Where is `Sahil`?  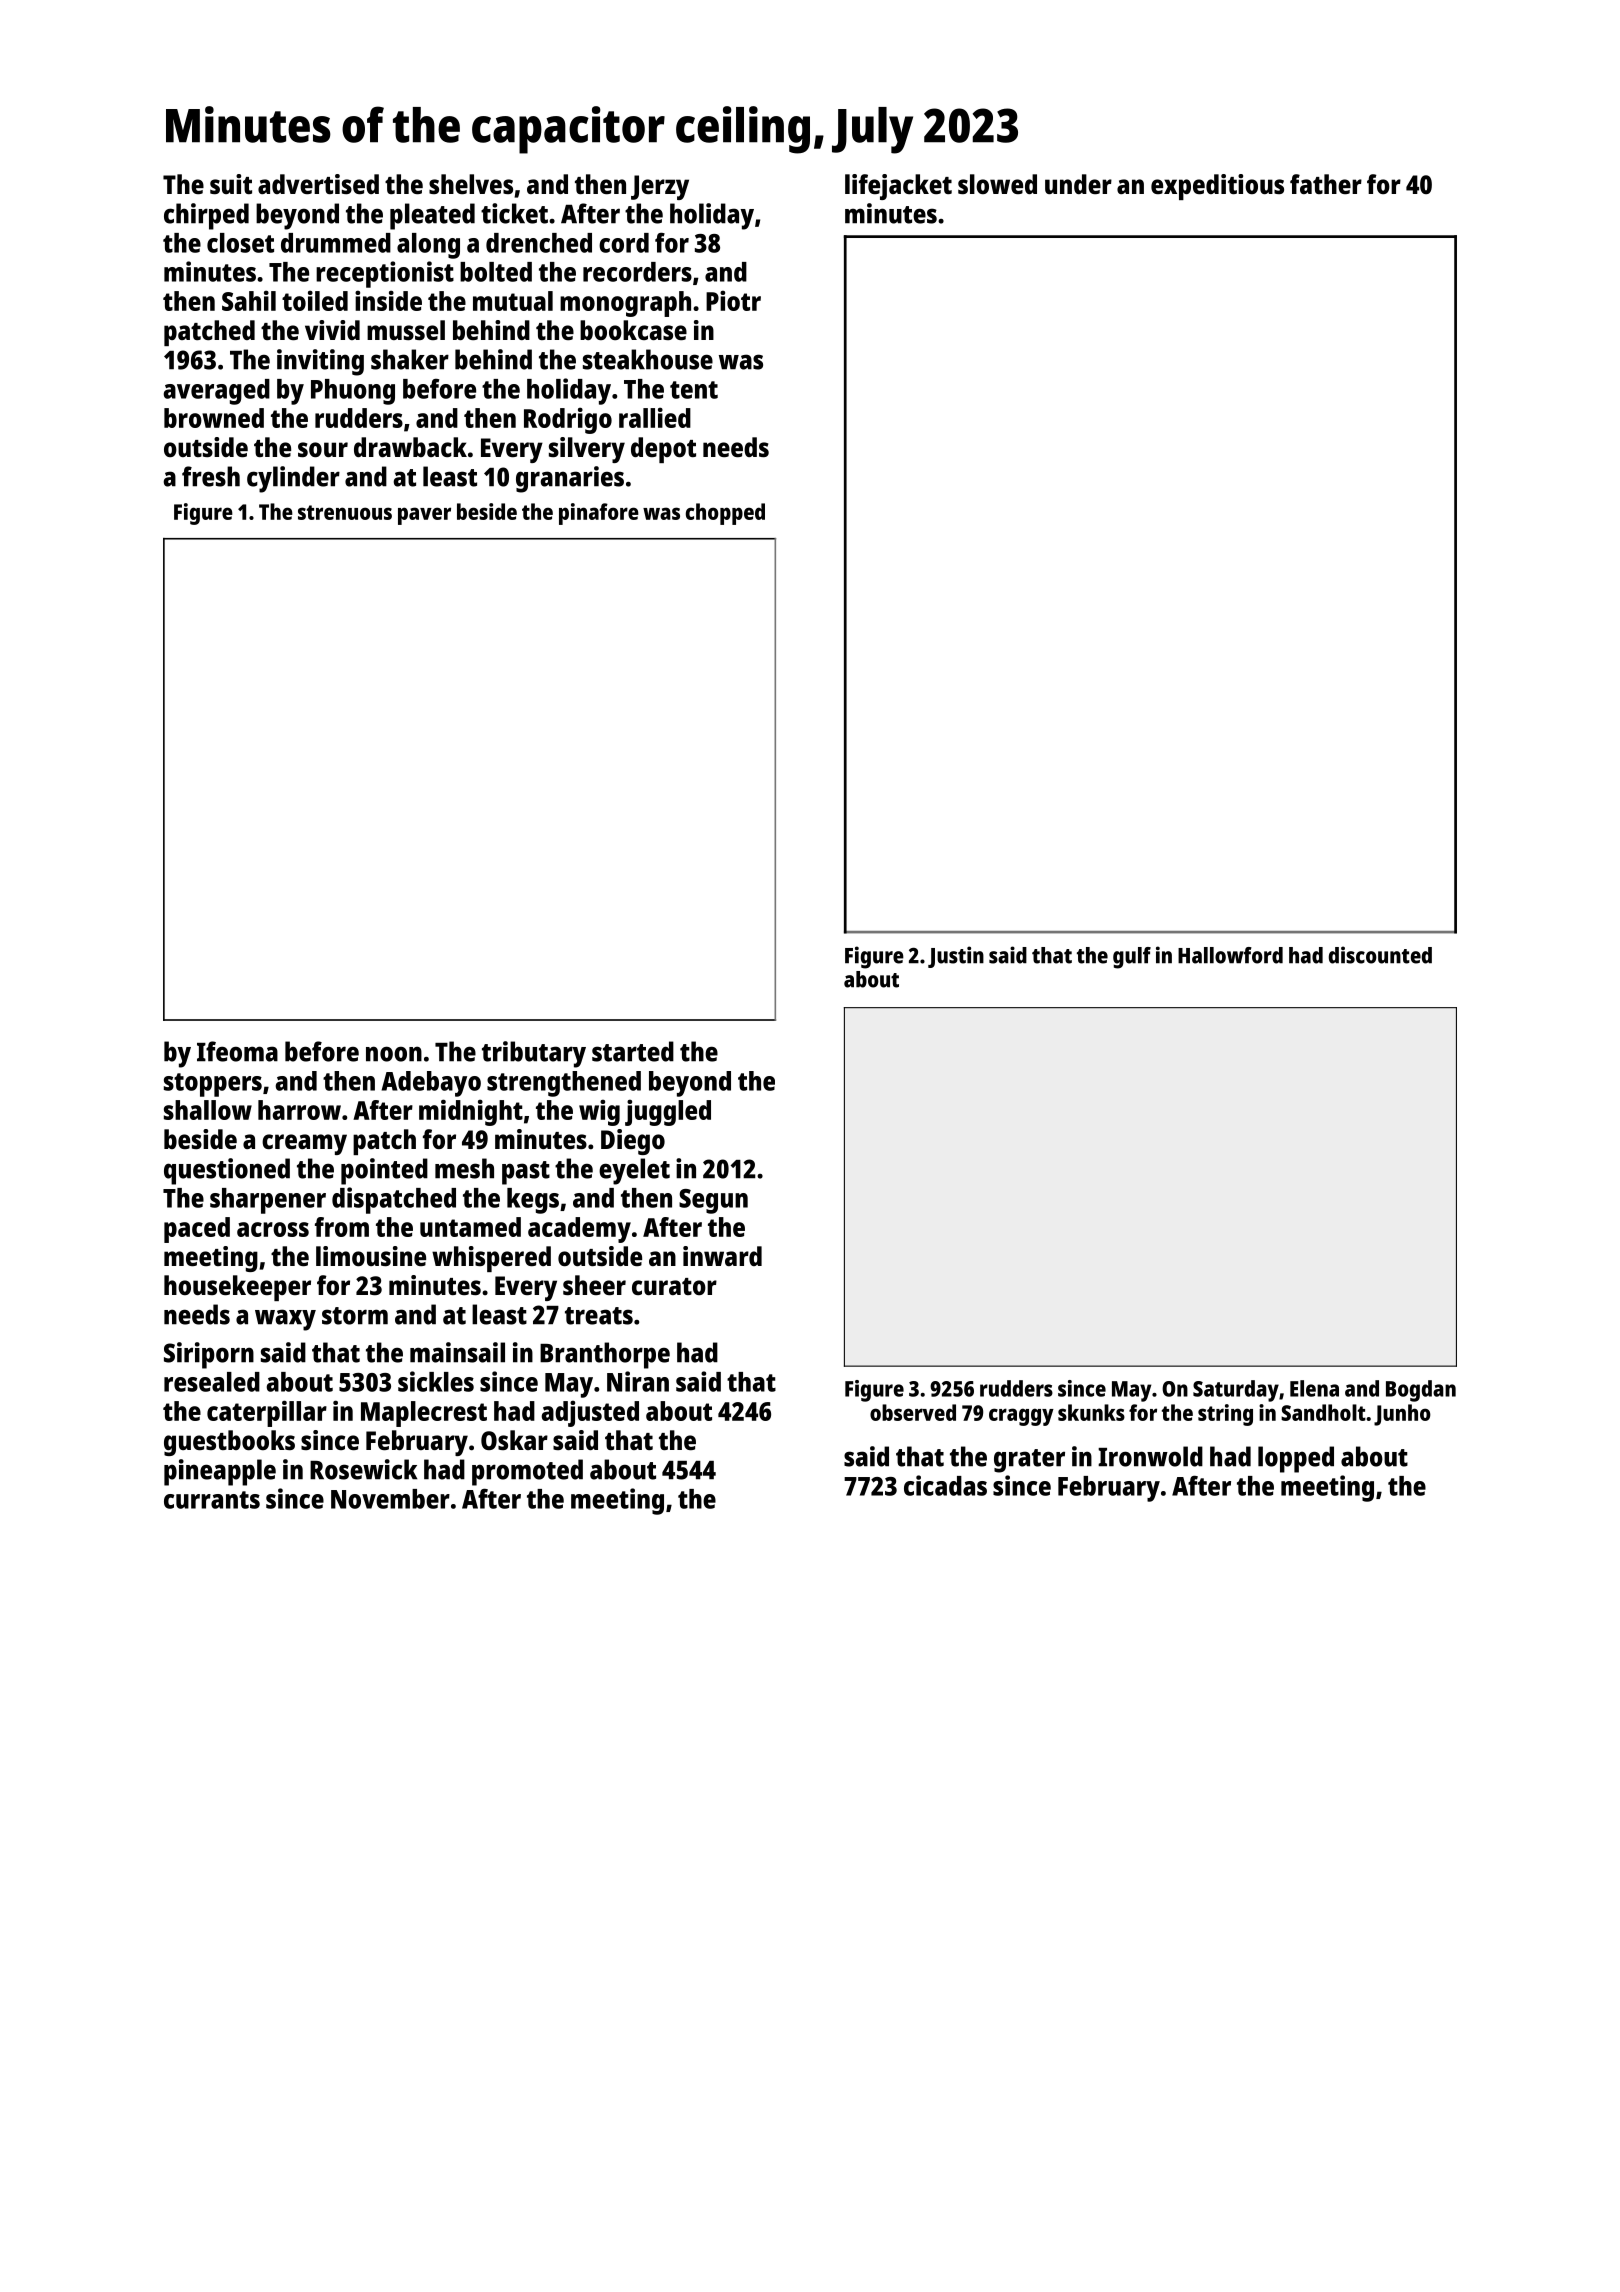
Sahil is located at coordinates (249, 300).
